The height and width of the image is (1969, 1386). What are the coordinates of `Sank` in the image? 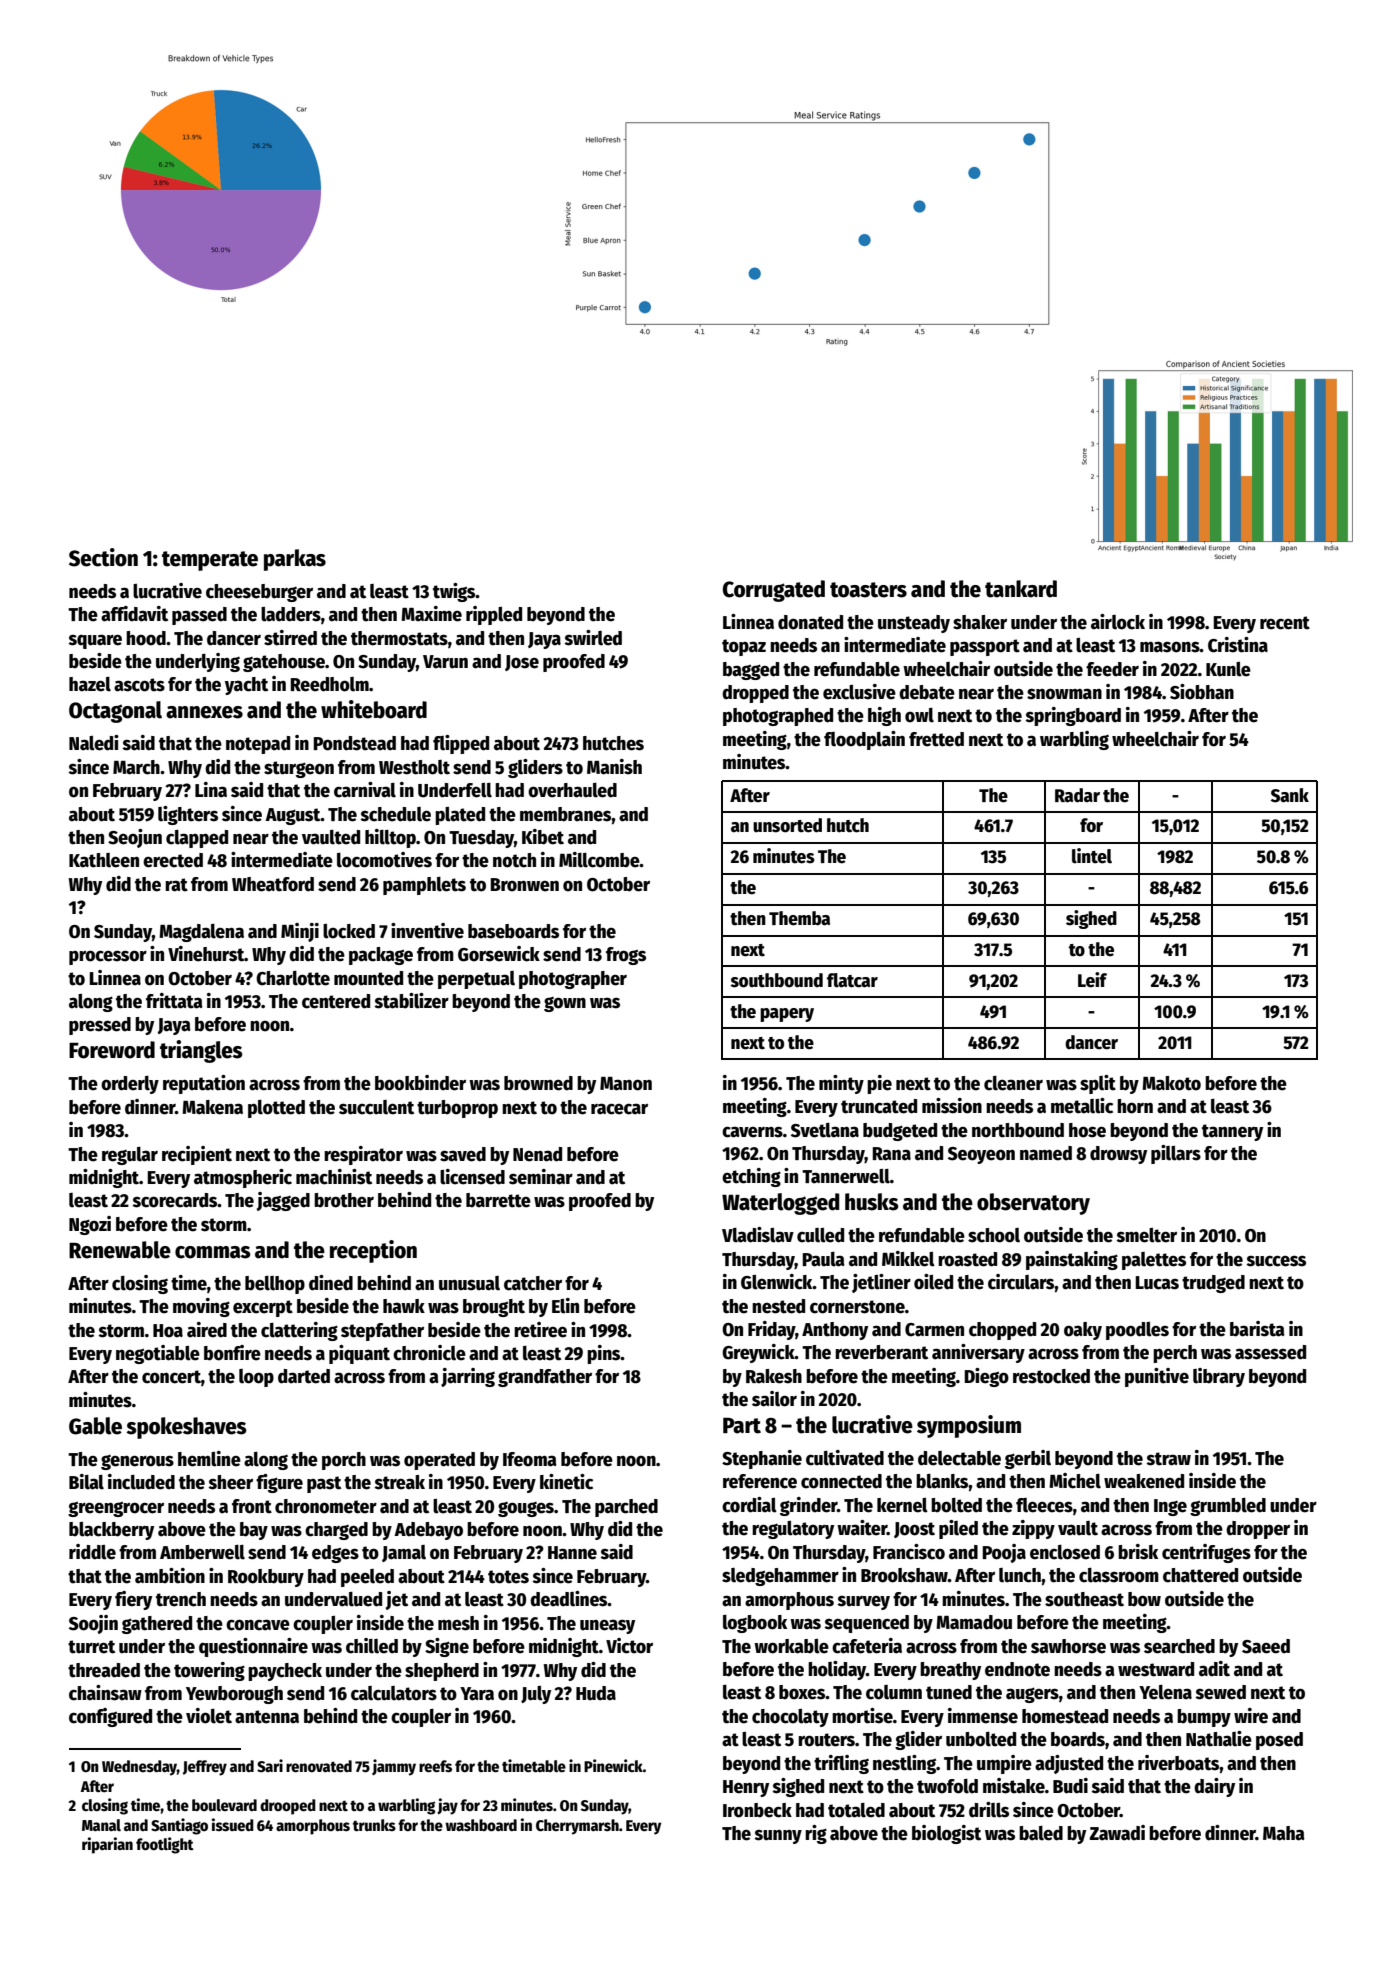 It's located at (1290, 795).
